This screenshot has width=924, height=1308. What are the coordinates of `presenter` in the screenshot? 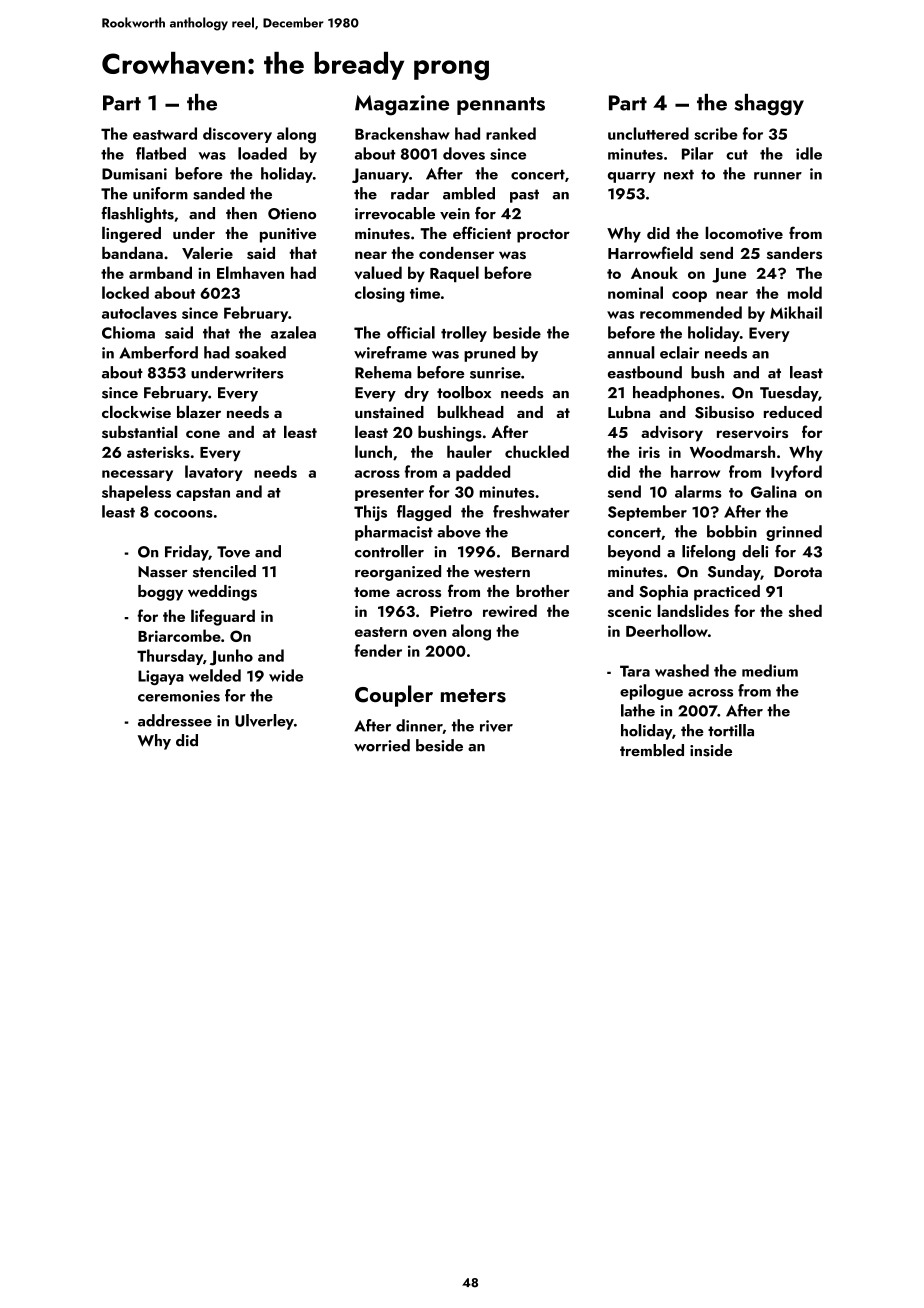 It's located at (389, 494).
